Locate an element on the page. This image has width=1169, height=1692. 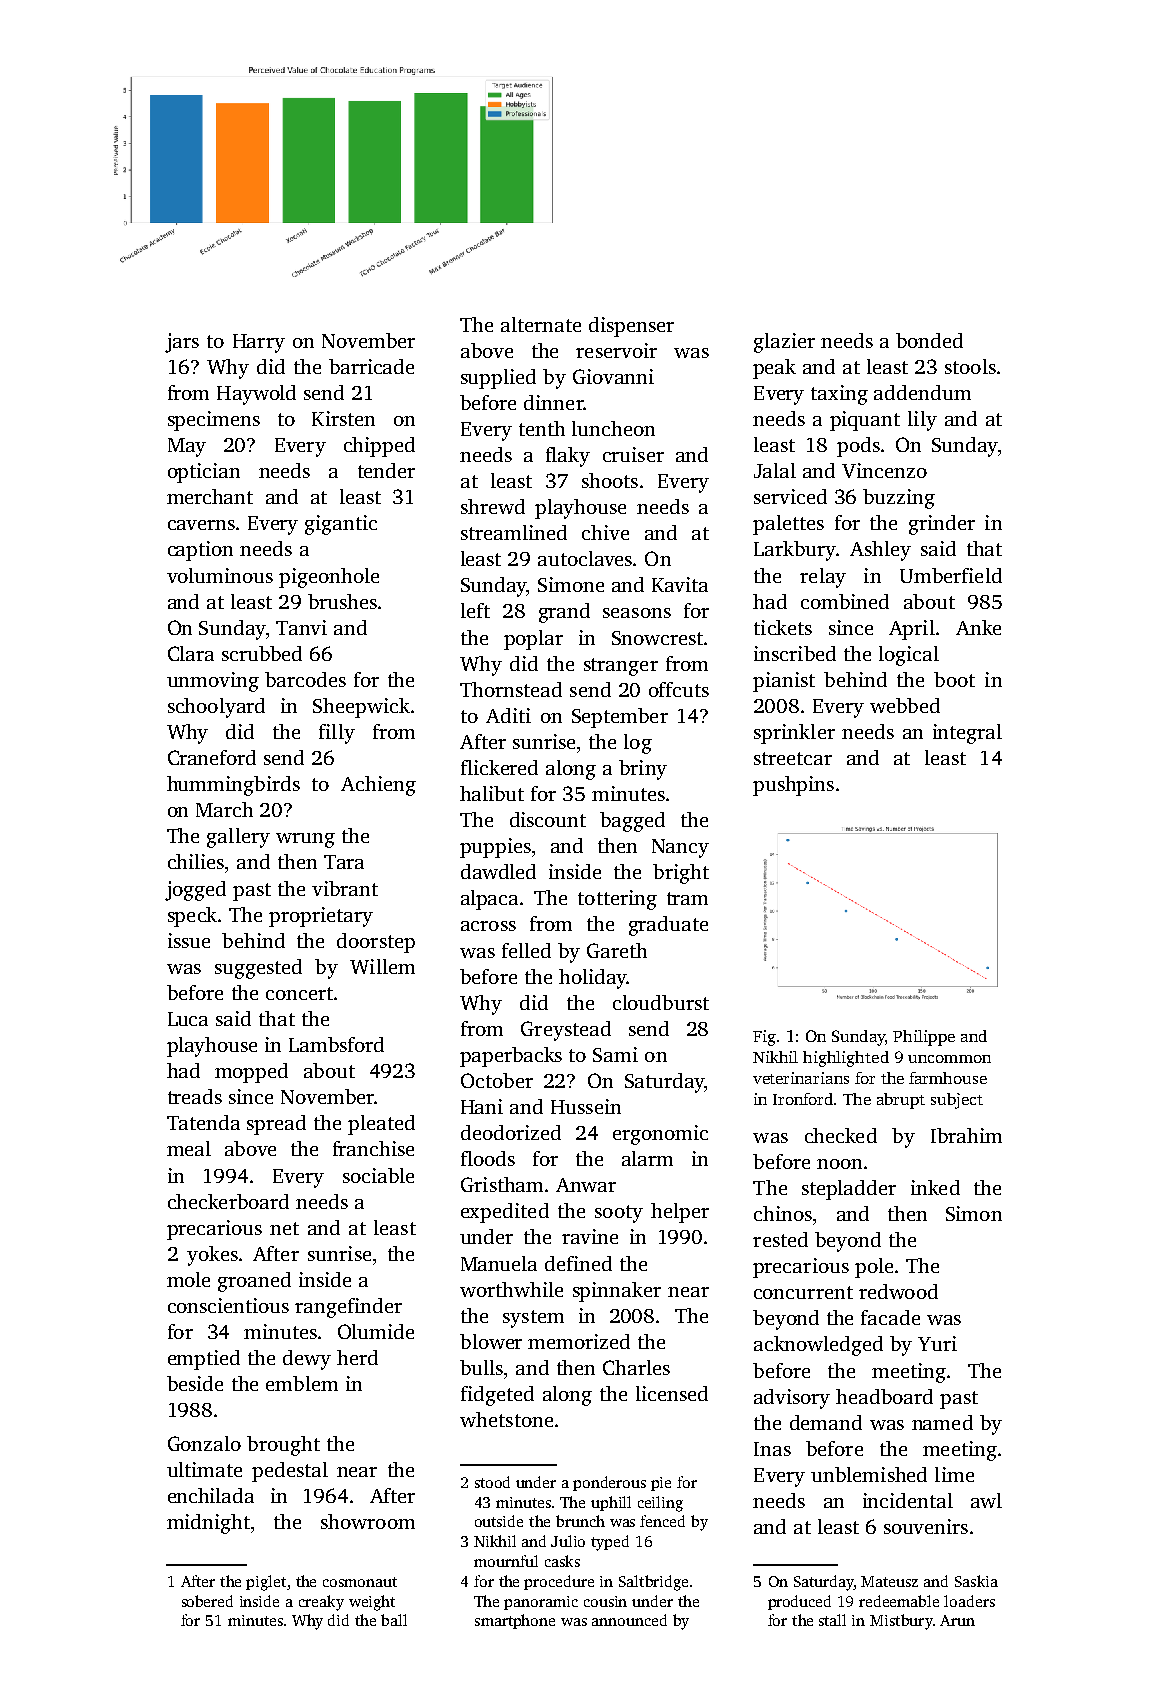
logical is located at coordinates (909, 656).
